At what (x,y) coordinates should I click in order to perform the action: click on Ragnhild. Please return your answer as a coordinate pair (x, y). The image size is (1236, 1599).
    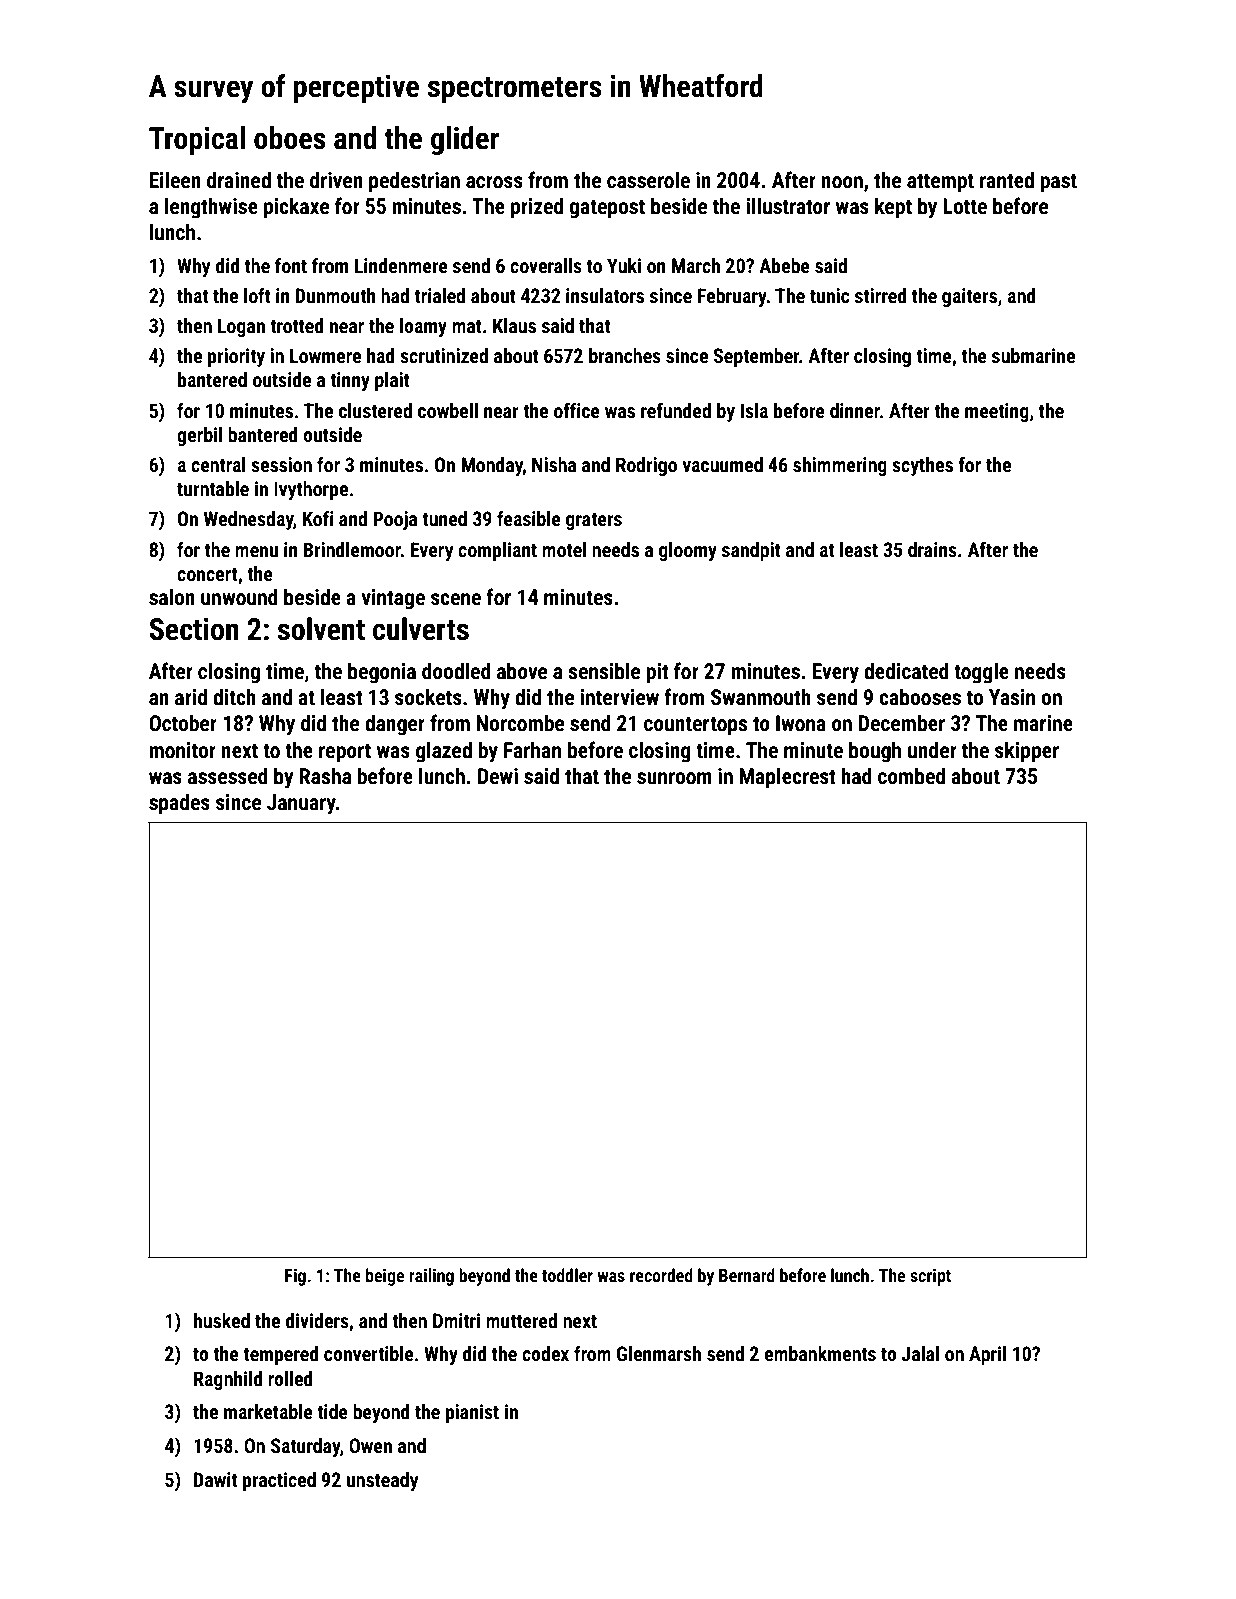
    Looking at the image, I should click on (228, 1380).
